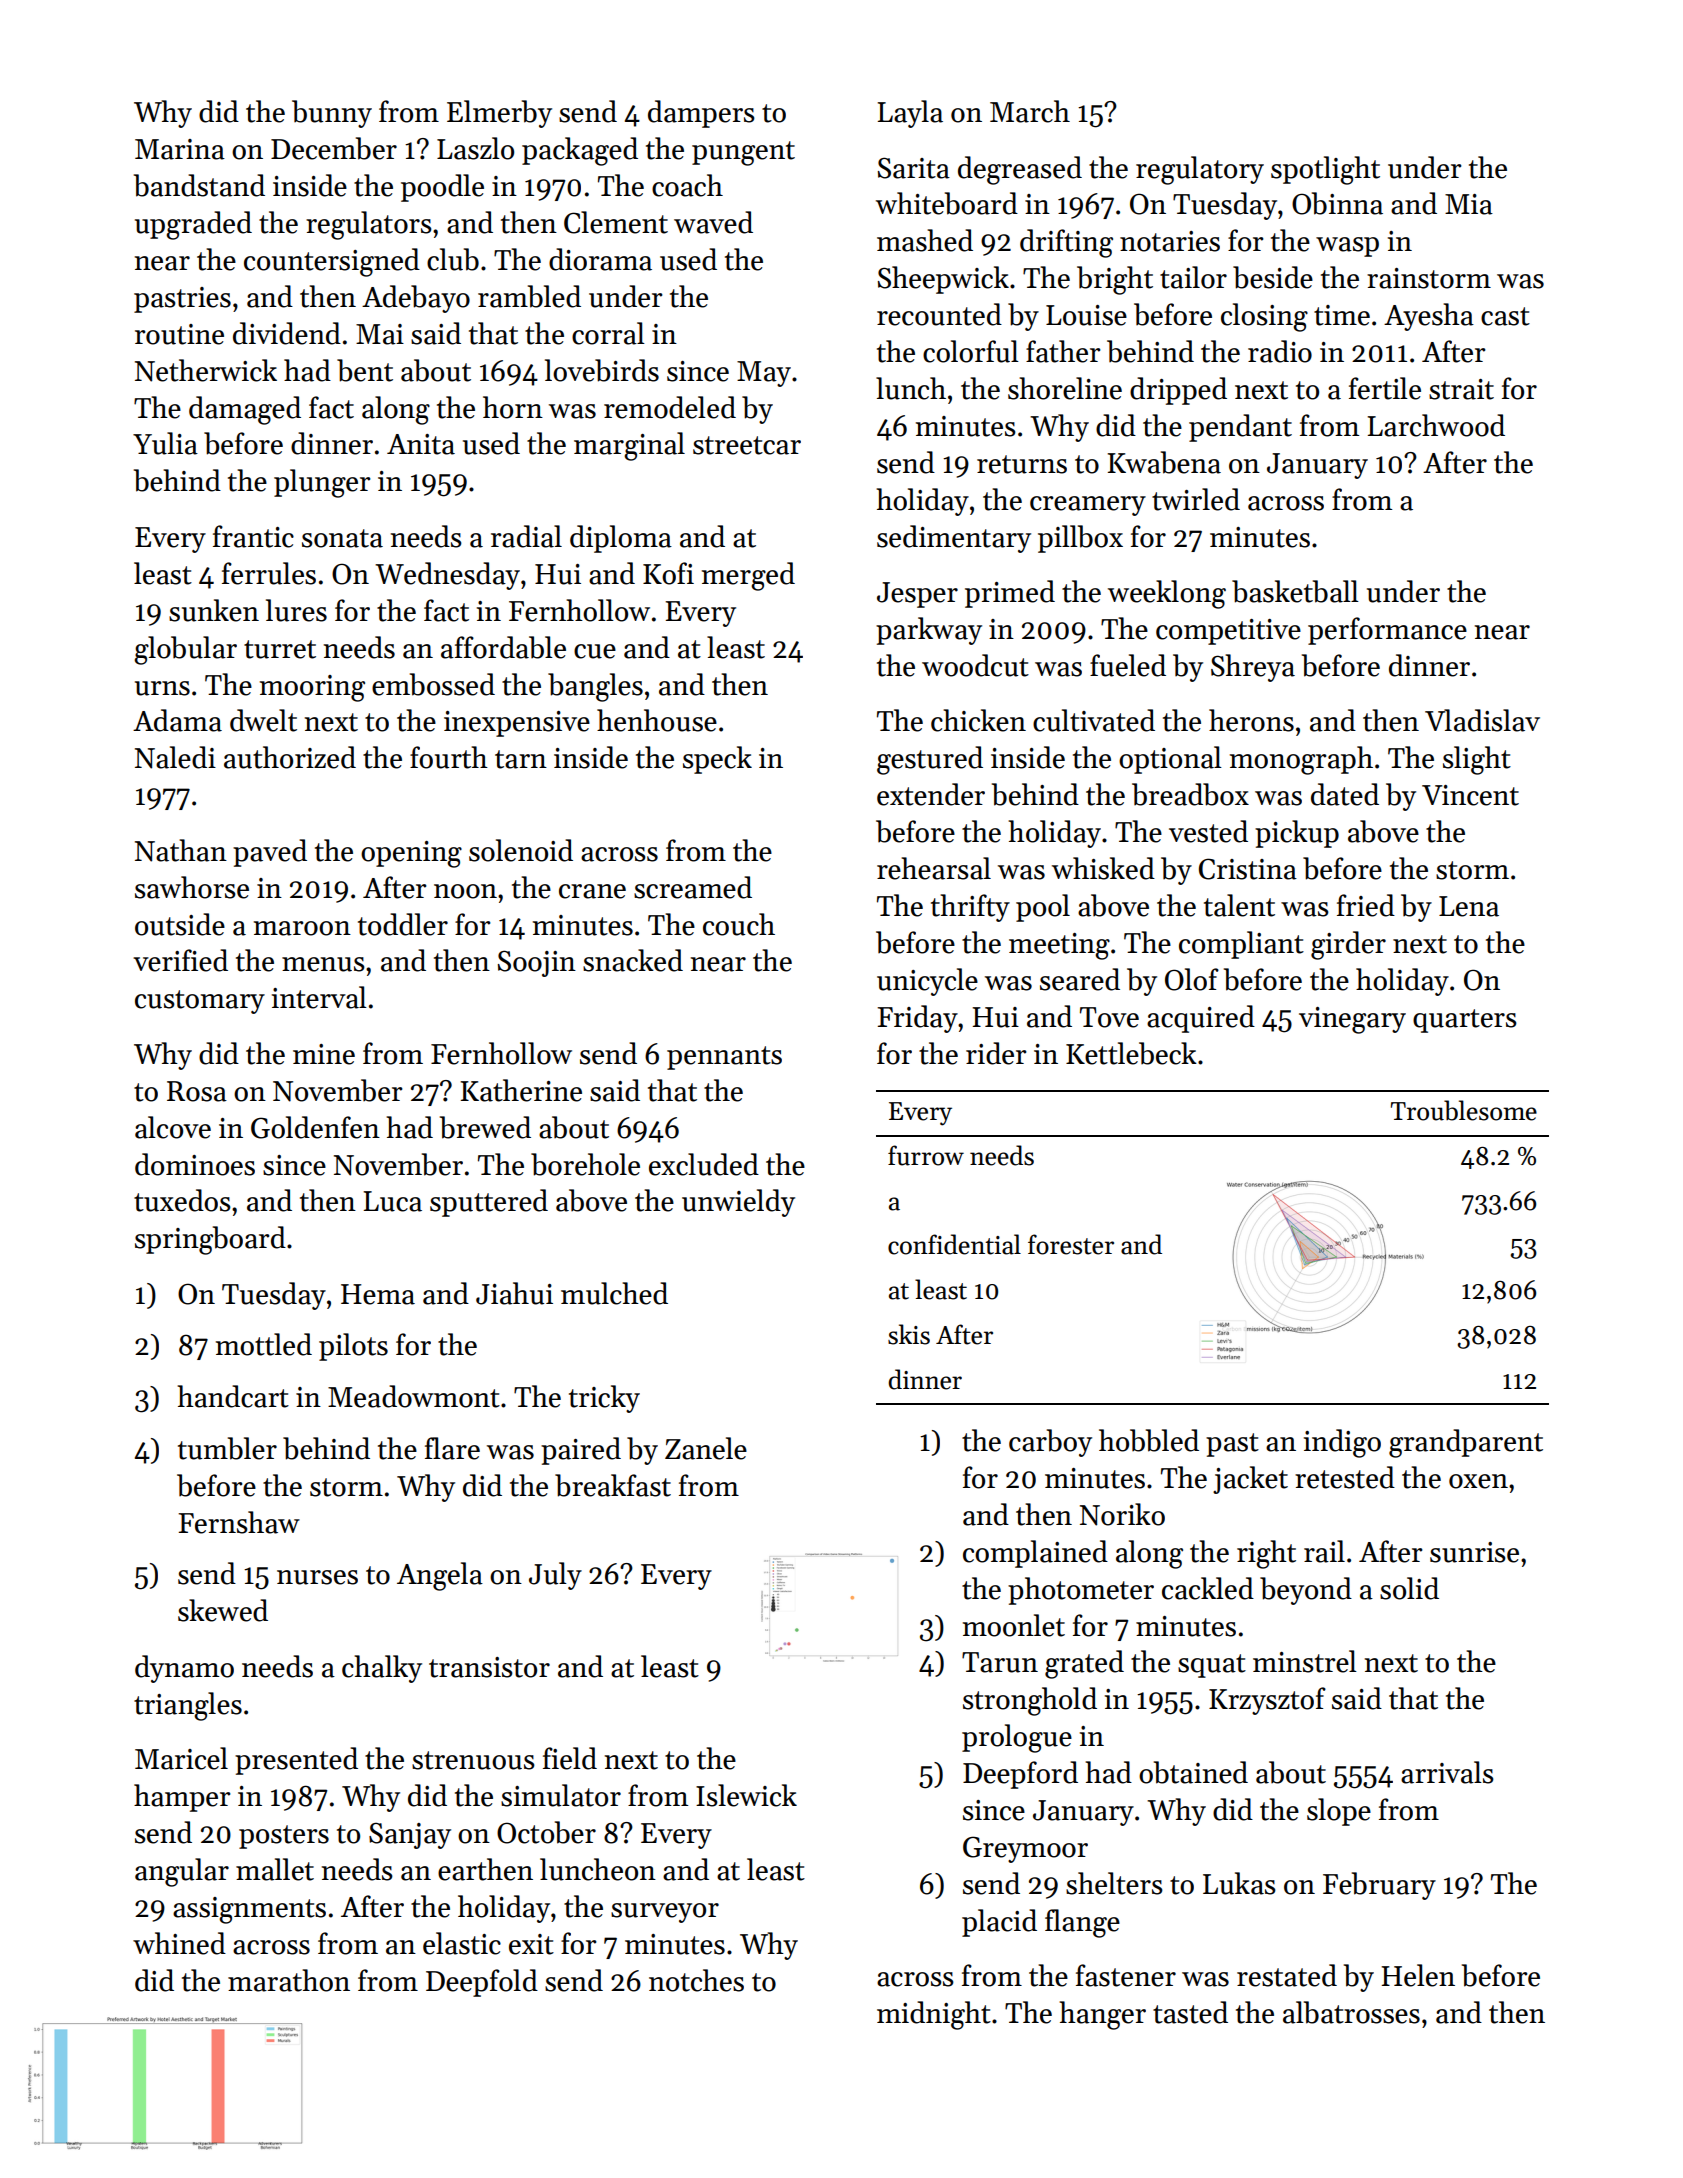 This image has width=1683, height=2178. What do you see at coordinates (210, 1240) in the image?
I see `springboard` at bounding box center [210, 1240].
